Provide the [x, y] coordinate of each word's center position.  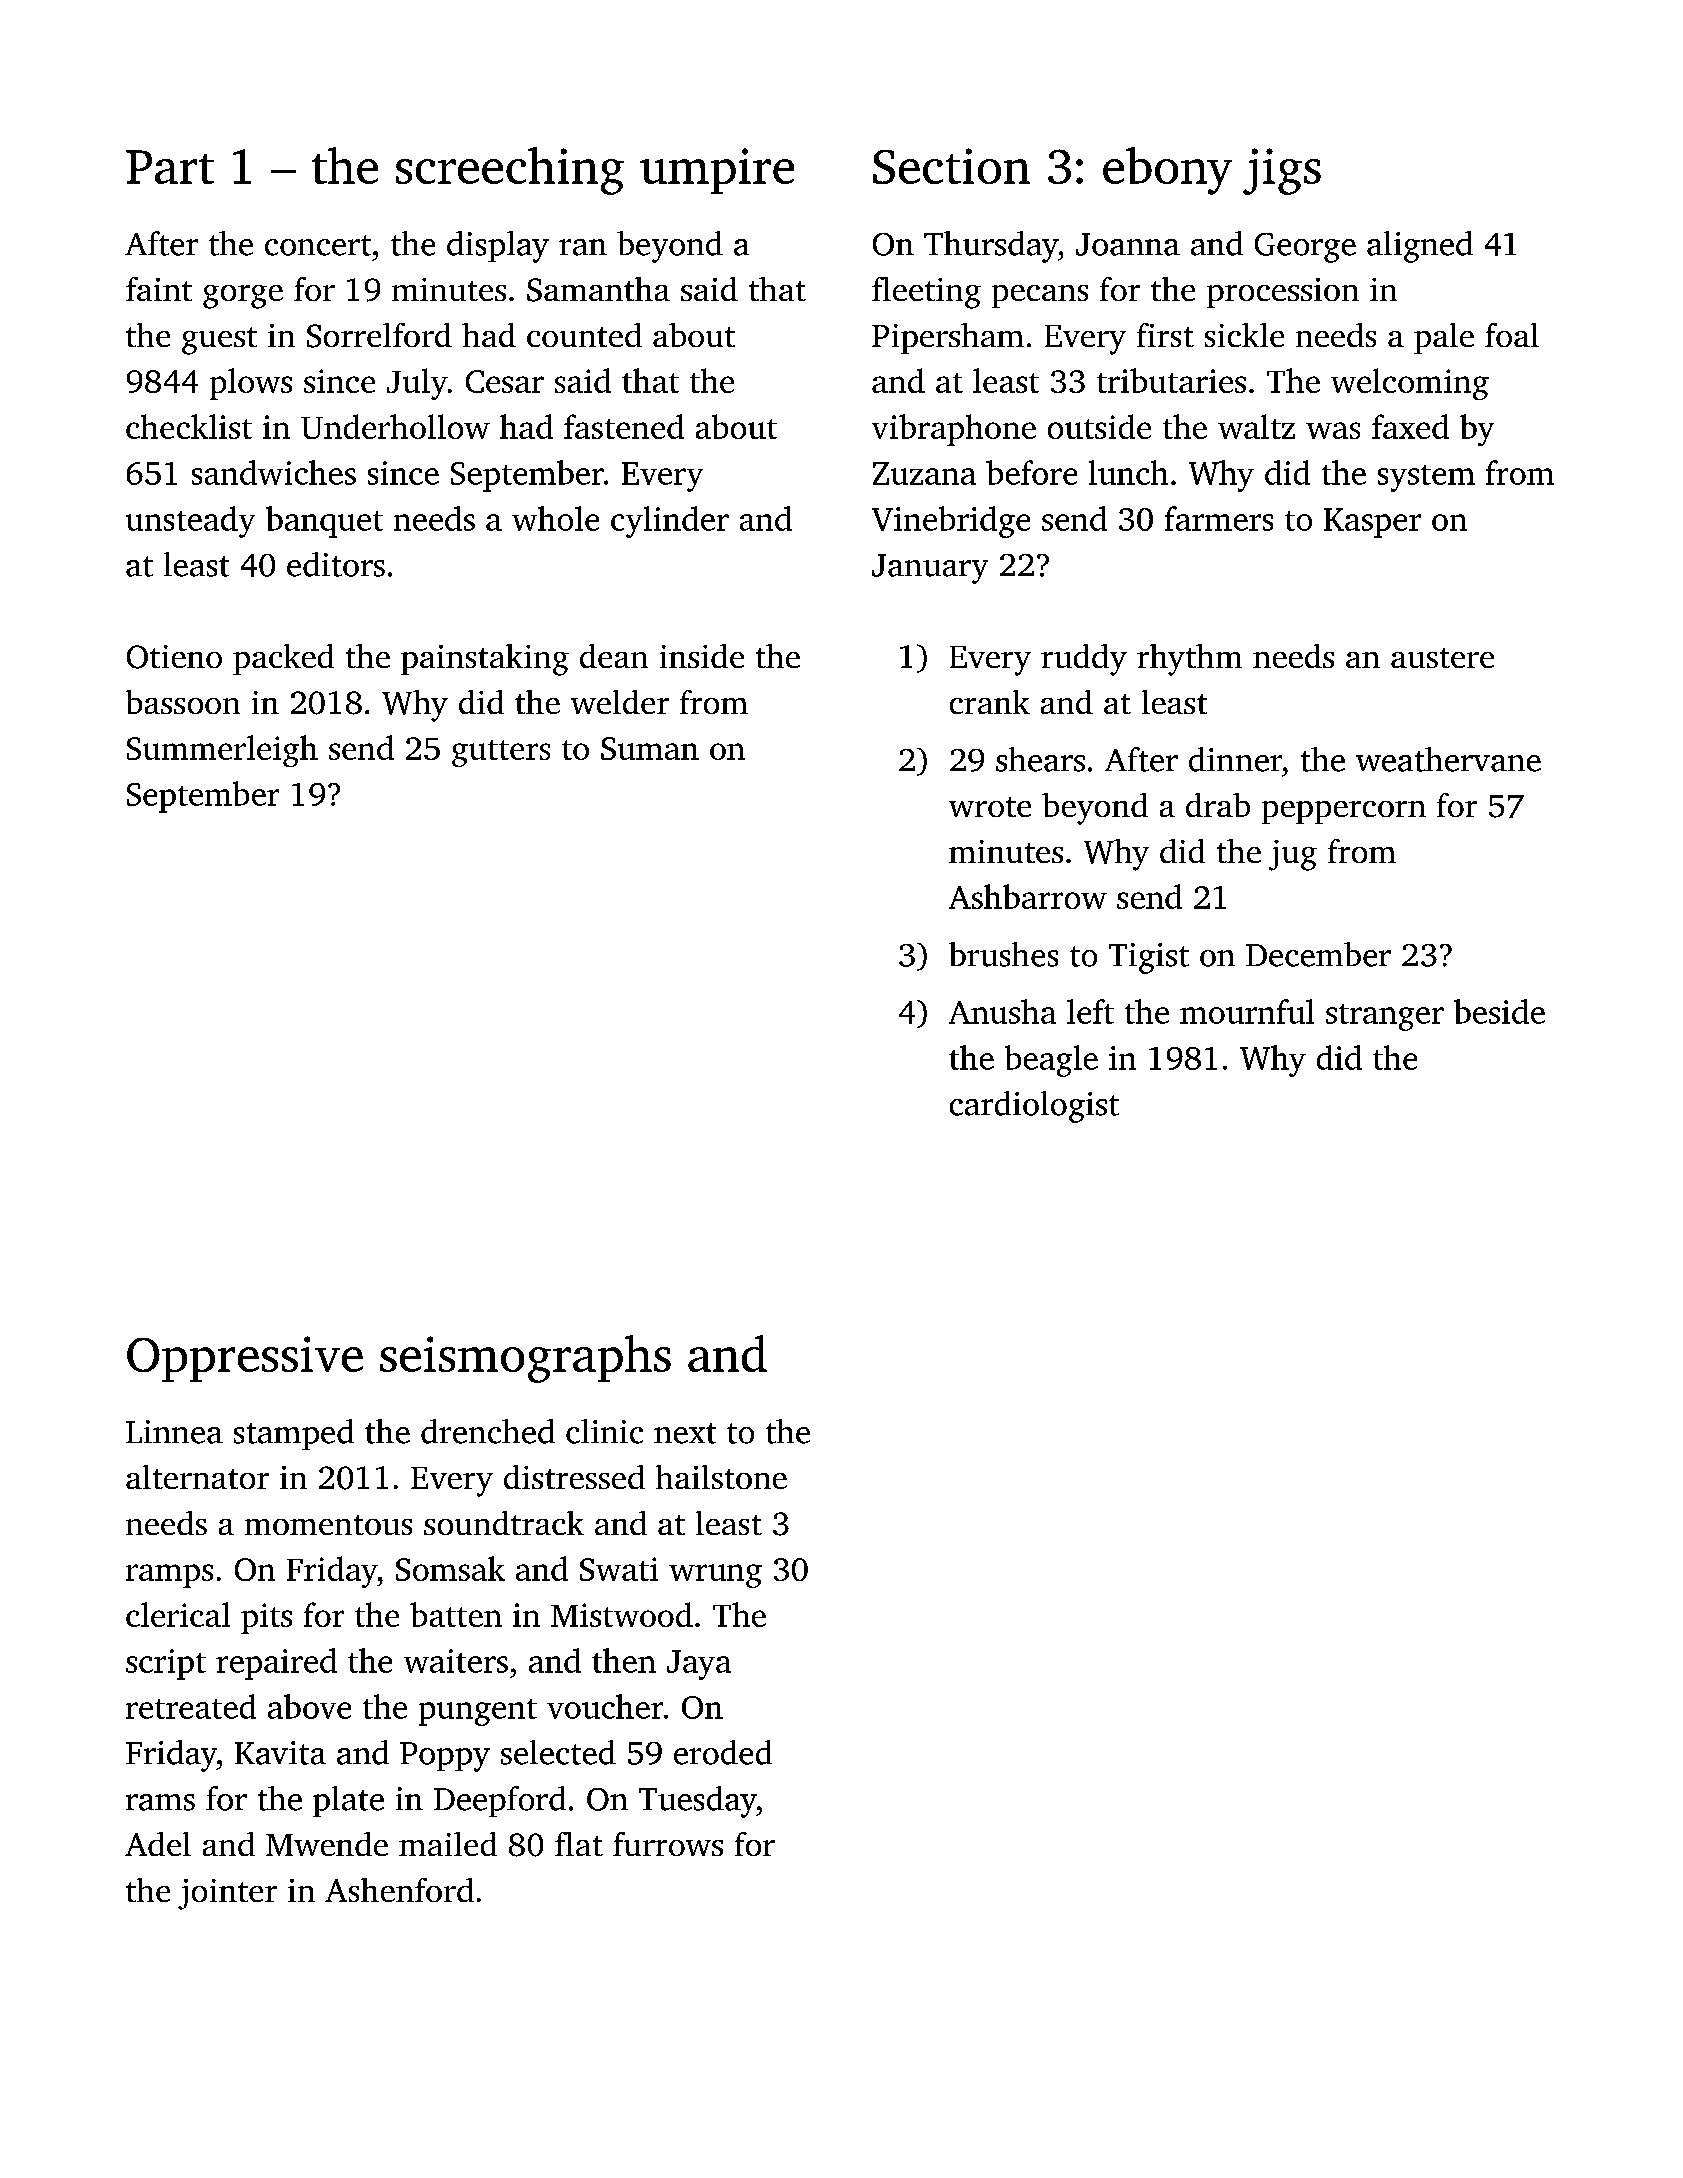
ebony [1167, 171]
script [166, 1664]
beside [1499, 1011]
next [685, 1433]
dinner [1235, 759]
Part [170, 167]
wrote [990, 807]
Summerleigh [222, 751]
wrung [715, 1576]
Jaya [699, 1665]
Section [951, 166]
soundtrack [504, 1523]
